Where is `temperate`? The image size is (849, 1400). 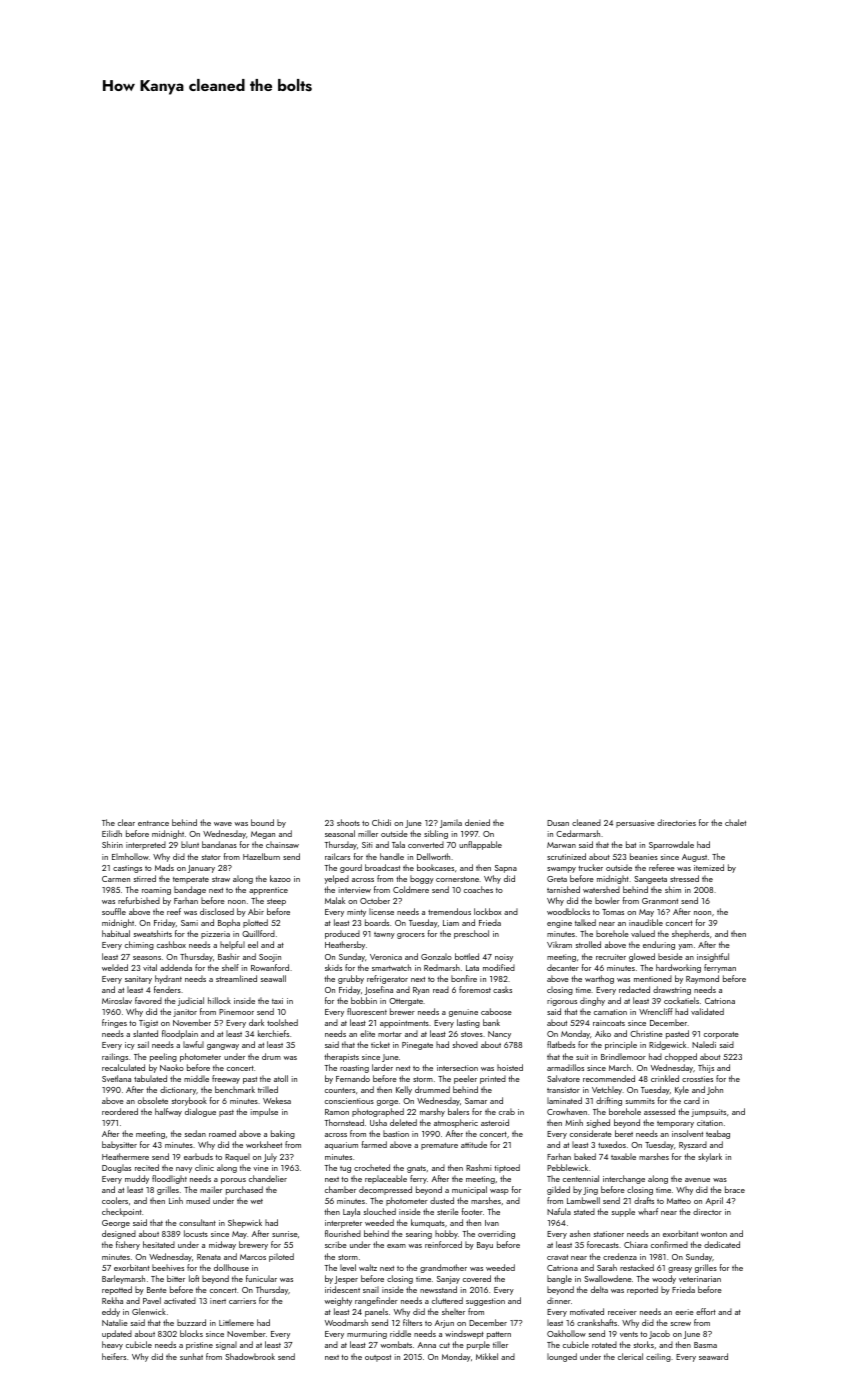
temperate is located at coordinates (191, 880).
